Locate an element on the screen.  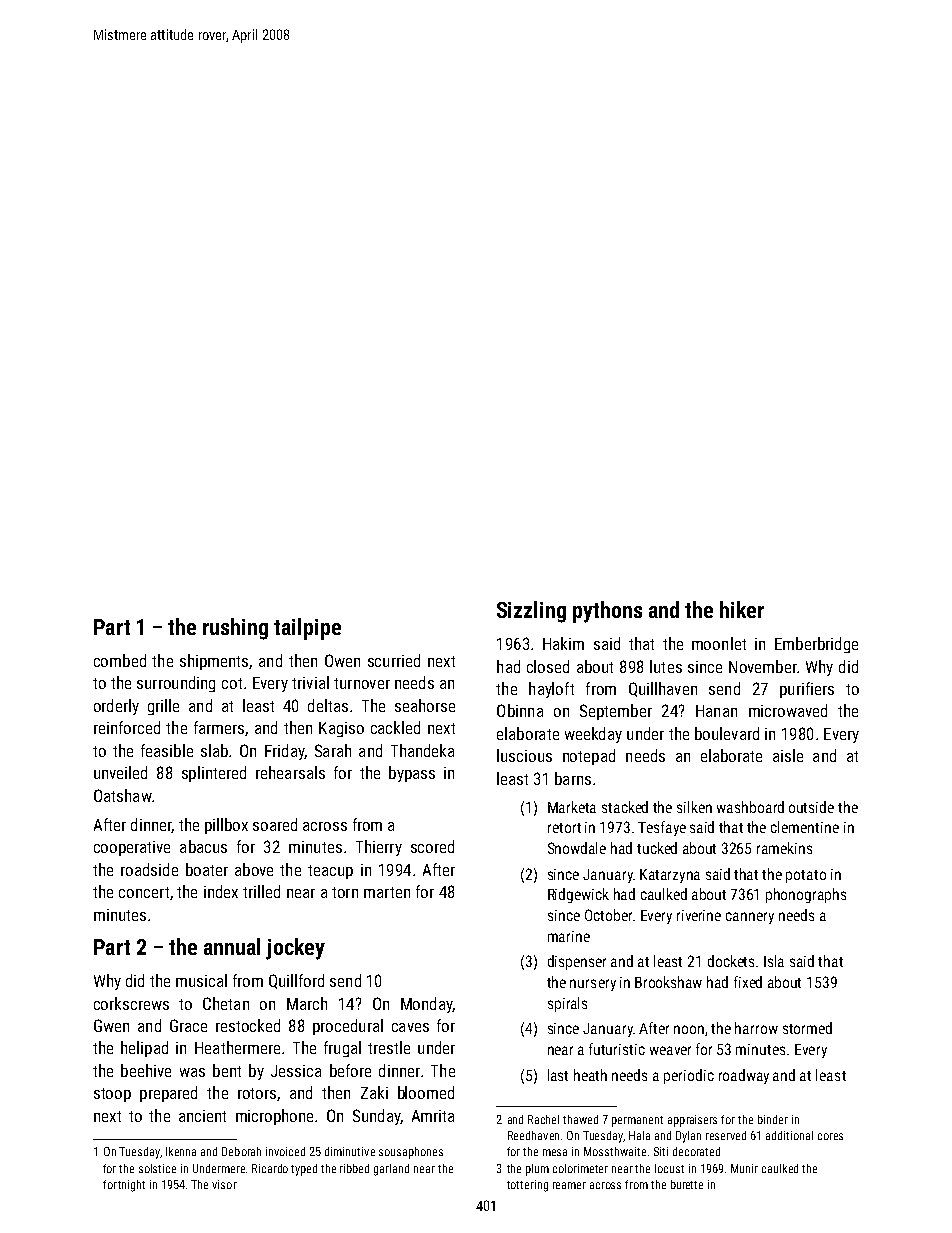
purifiers is located at coordinates (807, 690).
